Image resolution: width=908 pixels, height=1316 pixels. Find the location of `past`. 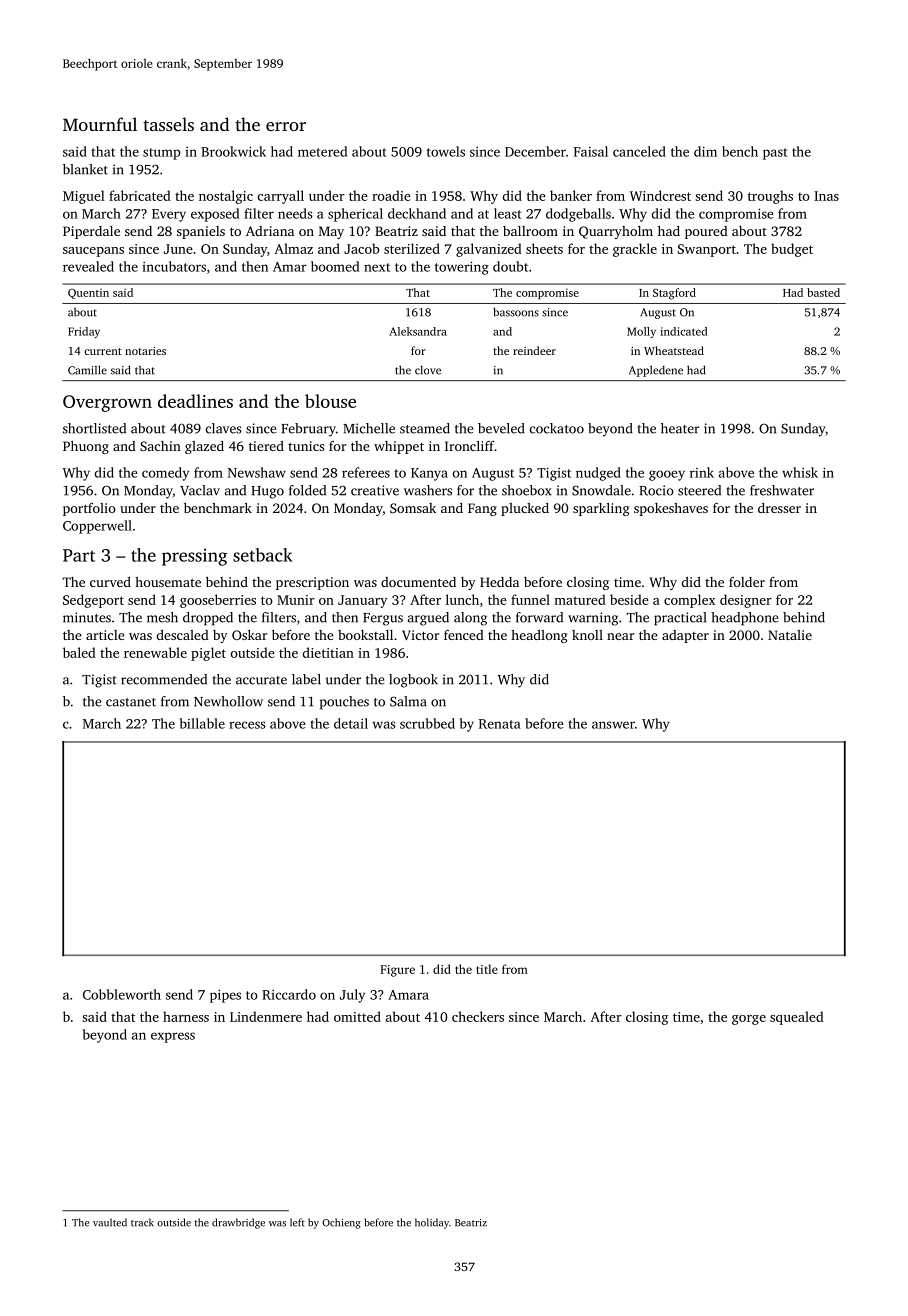

past is located at coordinates (775, 154).
